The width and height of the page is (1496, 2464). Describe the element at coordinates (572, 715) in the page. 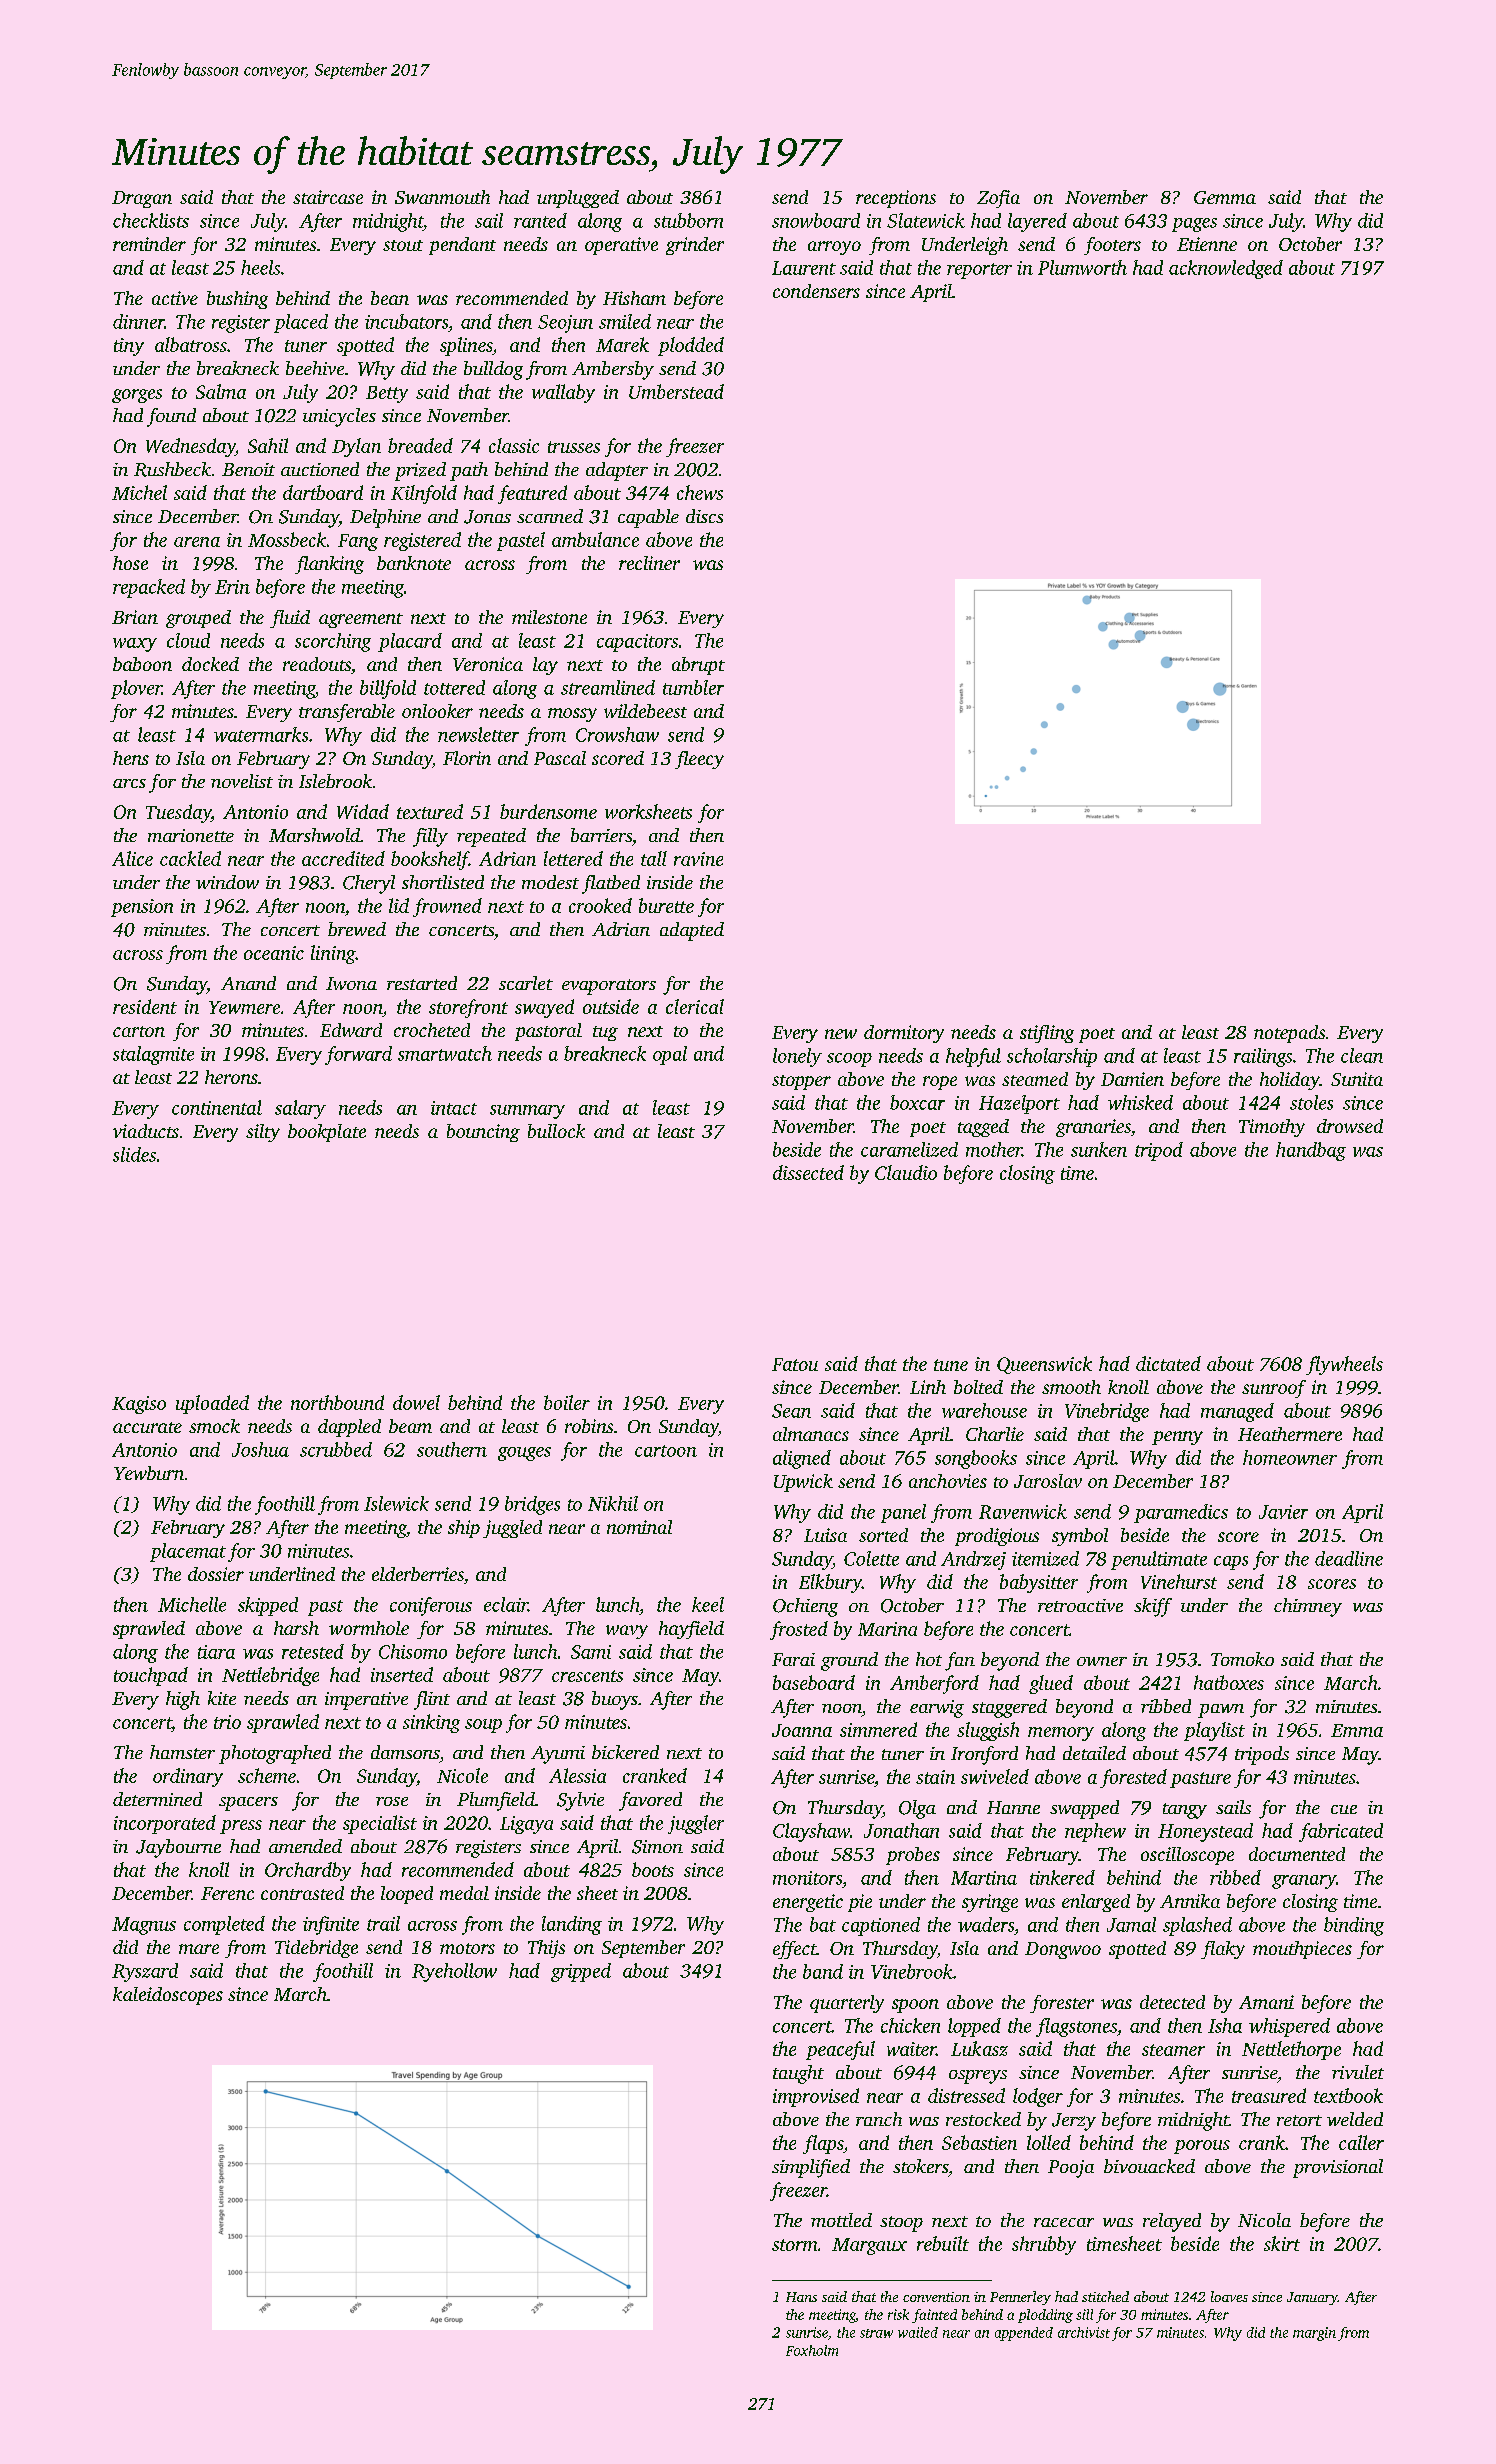

I see `mossy` at that location.
